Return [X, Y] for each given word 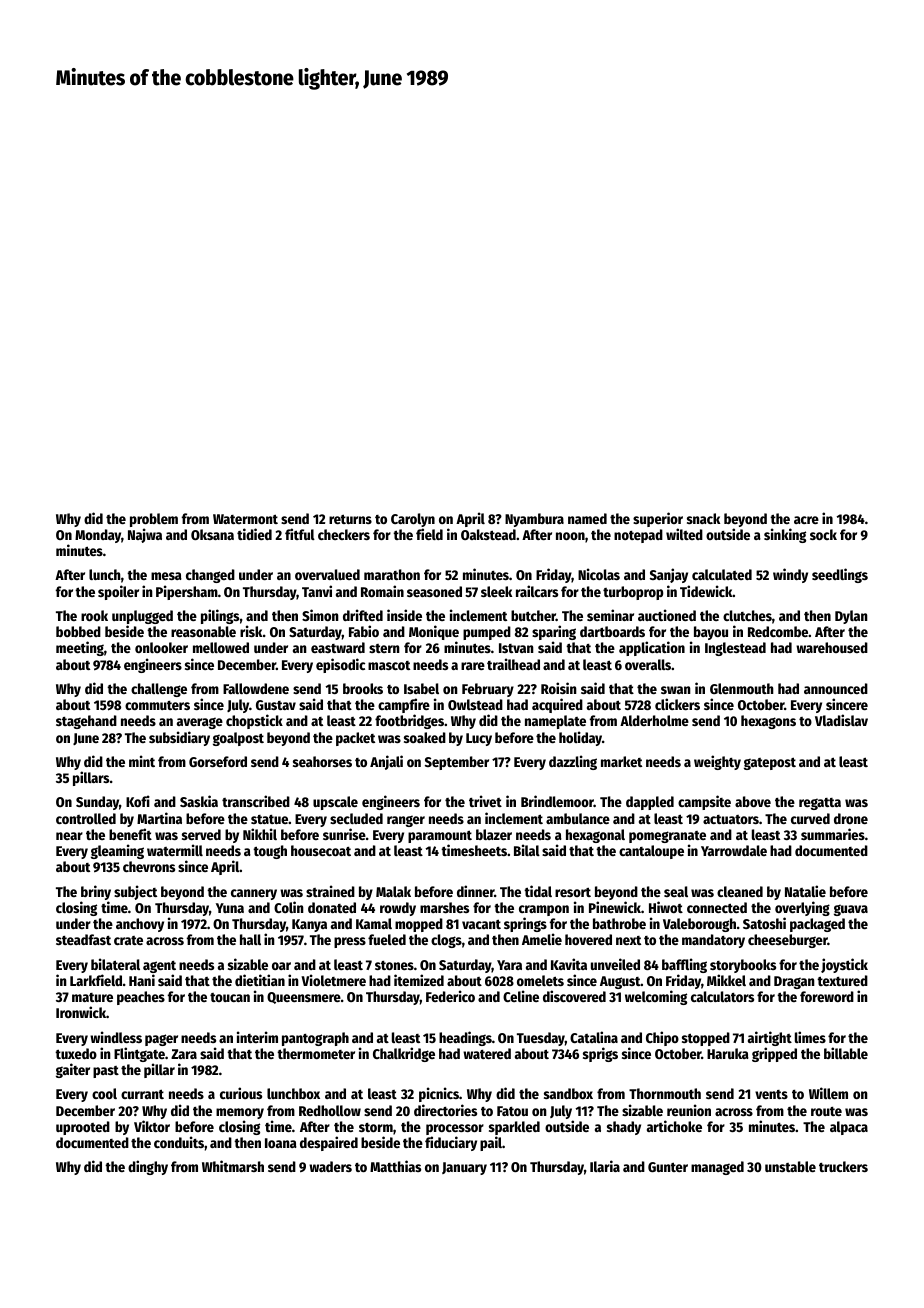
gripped [774, 1054]
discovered [574, 996]
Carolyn [413, 520]
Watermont [245, 519]
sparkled [514, 1128]
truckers [843, 1166]
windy [790, 575]
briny [96, 892]
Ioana [281, 1143]
